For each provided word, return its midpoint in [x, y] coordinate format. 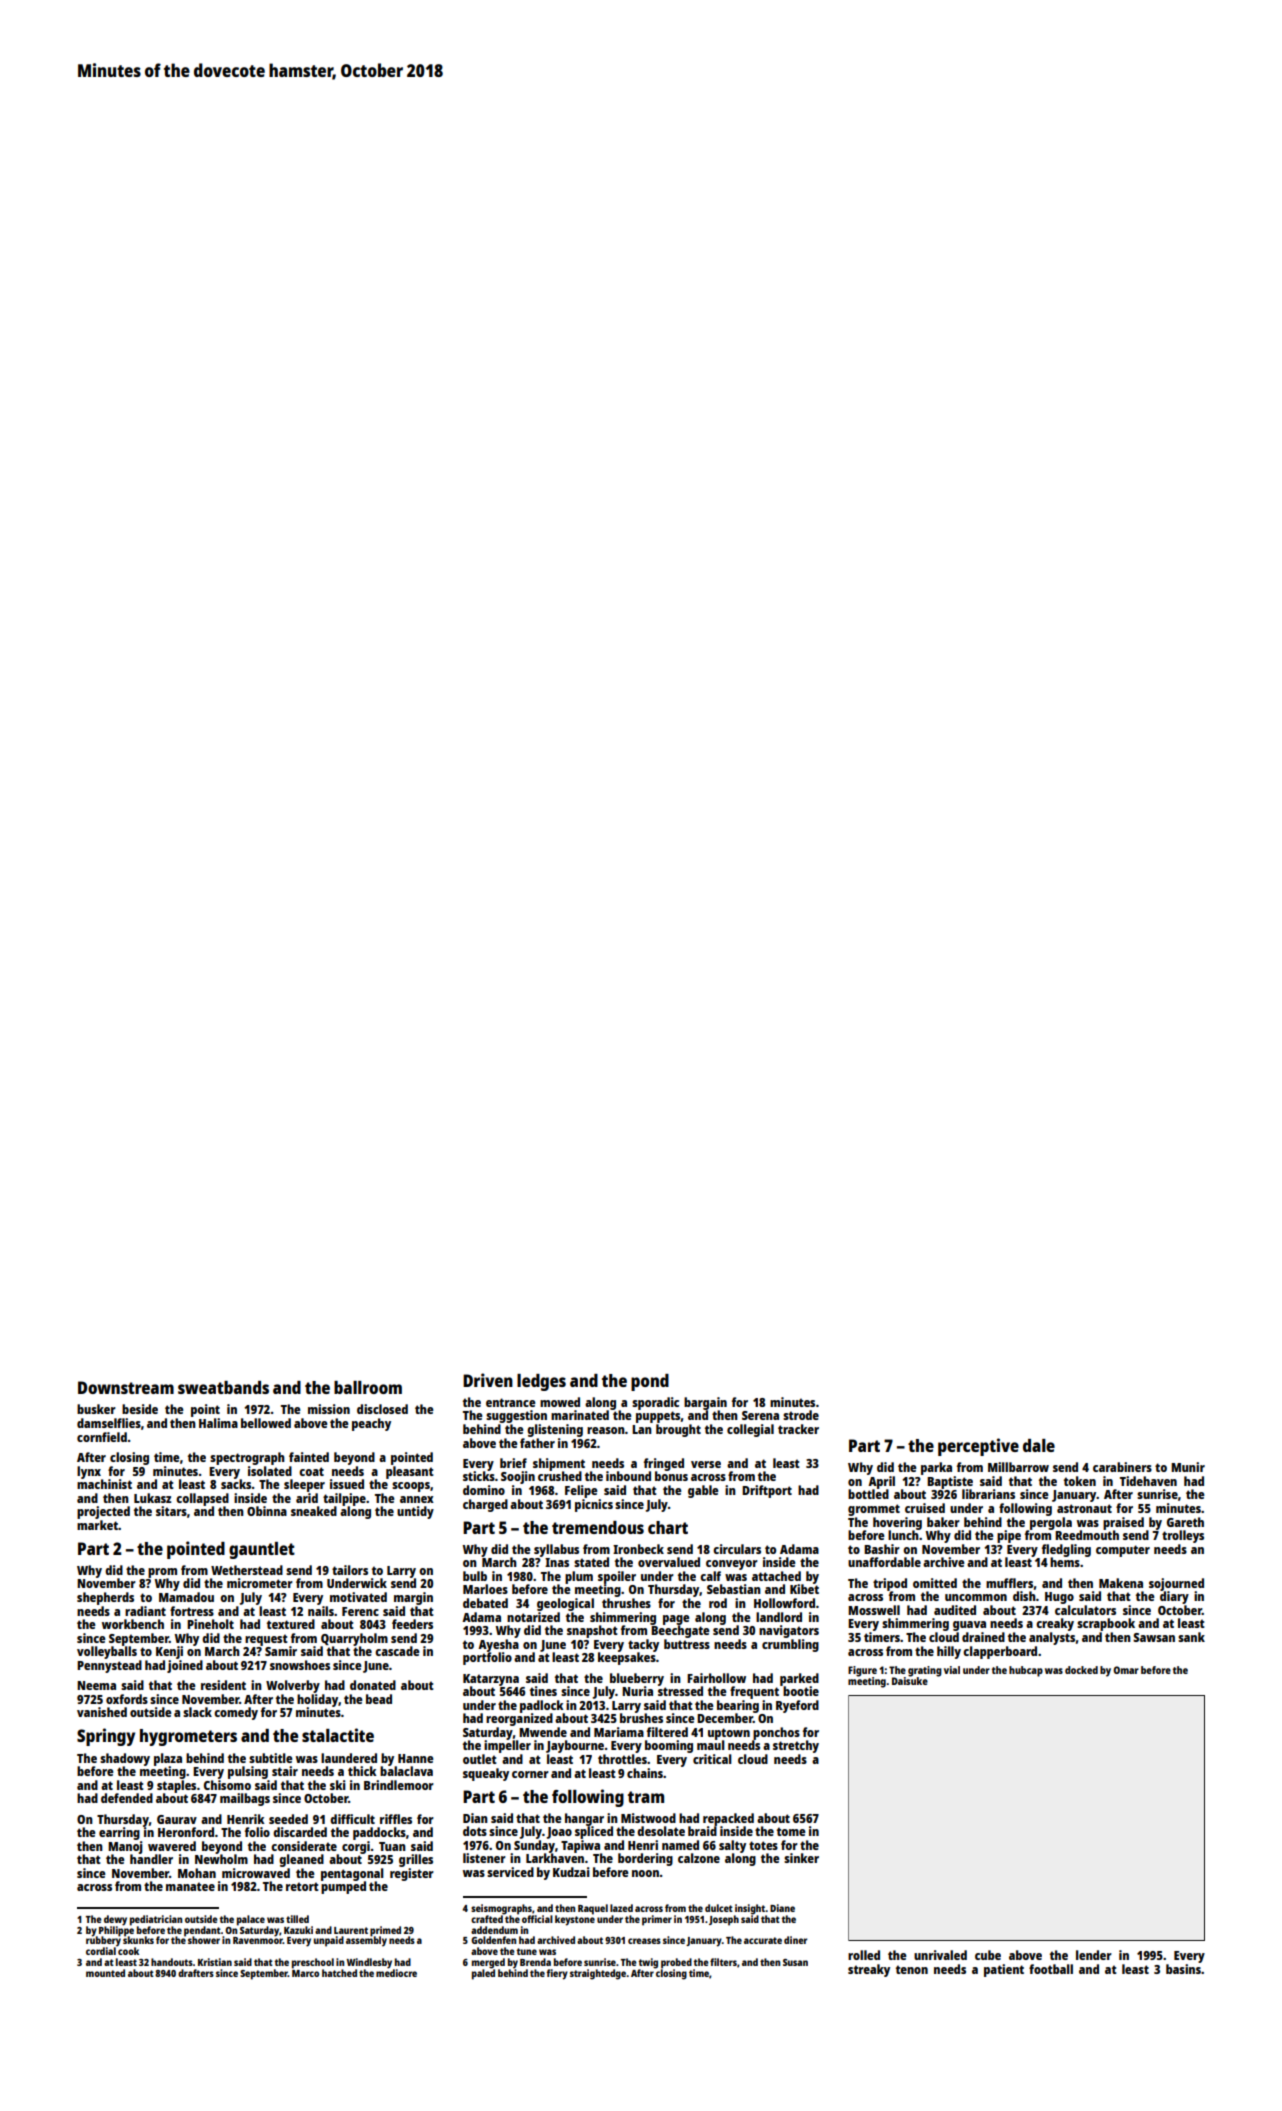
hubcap [1026, 1671]
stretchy [796, 1746]
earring [119, 1833]
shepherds [105, 1598]
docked [1081, 1670]
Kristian [215, 1962]
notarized [533, 1617]
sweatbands [223, 1387]
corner [530, 1774]
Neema [96, 1685]
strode [801, 1415]
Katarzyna [491, 1680]
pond [650, 1382]
